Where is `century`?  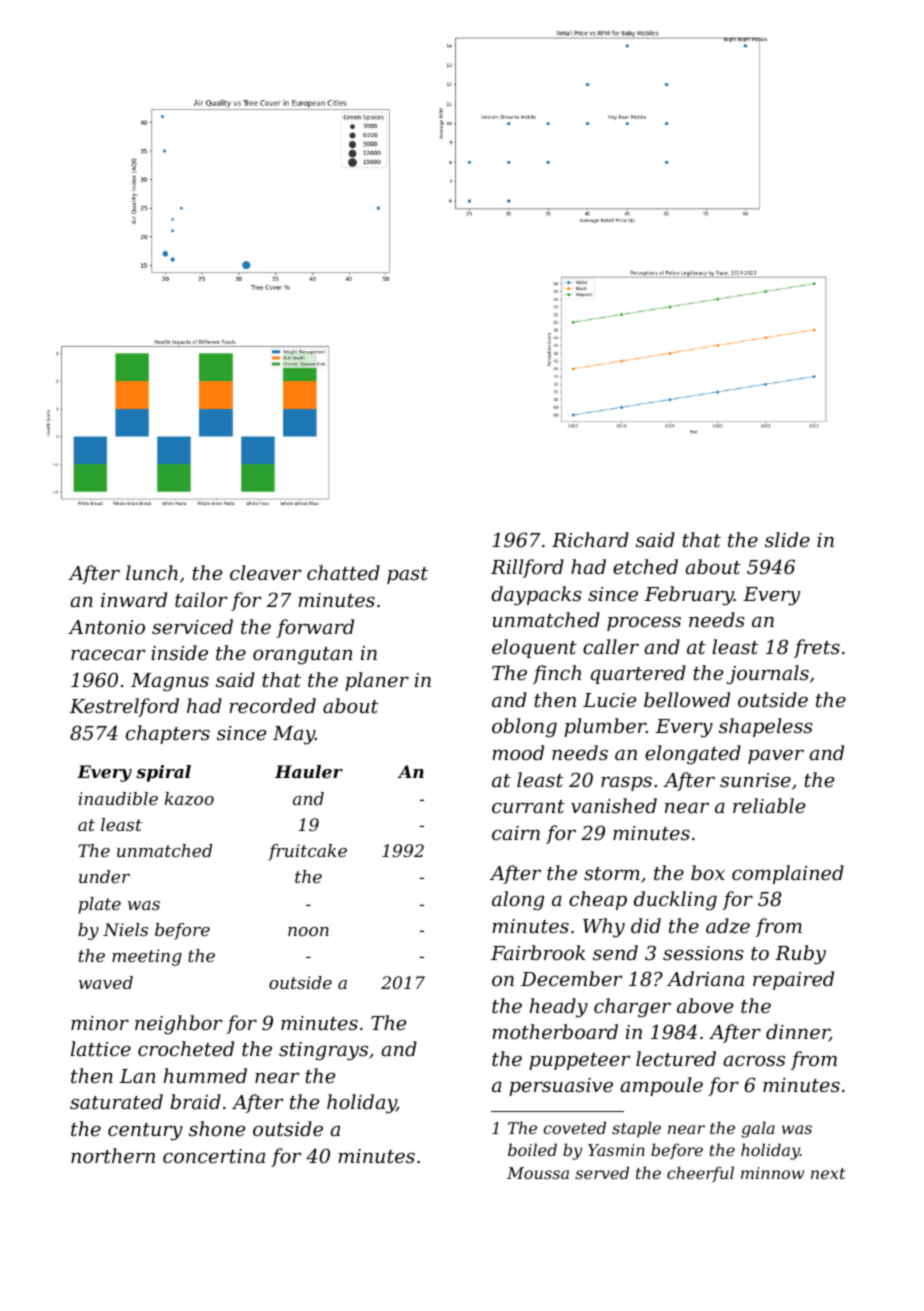 century is located at coordinates (145, 1132).
